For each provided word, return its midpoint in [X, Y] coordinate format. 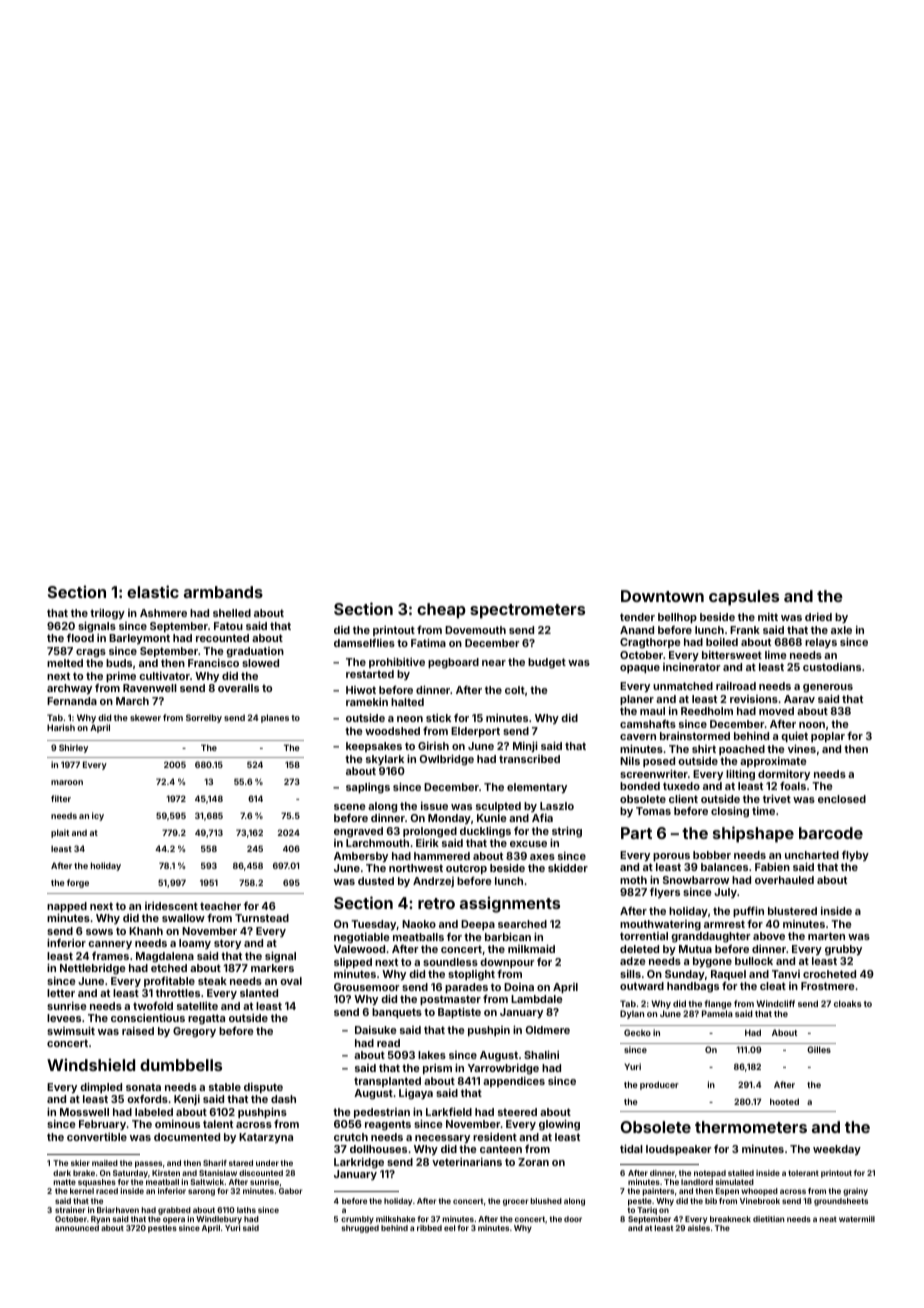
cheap [441, 611]
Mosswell [84, 1112]
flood [80, 638]
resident [495, 1137]
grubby [843, 950]
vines [802, 748]
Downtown [662, 596]
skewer [145, 717]
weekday [837, 1150]
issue [434, 806]
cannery [110, 945]
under [267, 1163]
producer [659, 1085]
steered [517, 1112]
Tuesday [374, 925]
